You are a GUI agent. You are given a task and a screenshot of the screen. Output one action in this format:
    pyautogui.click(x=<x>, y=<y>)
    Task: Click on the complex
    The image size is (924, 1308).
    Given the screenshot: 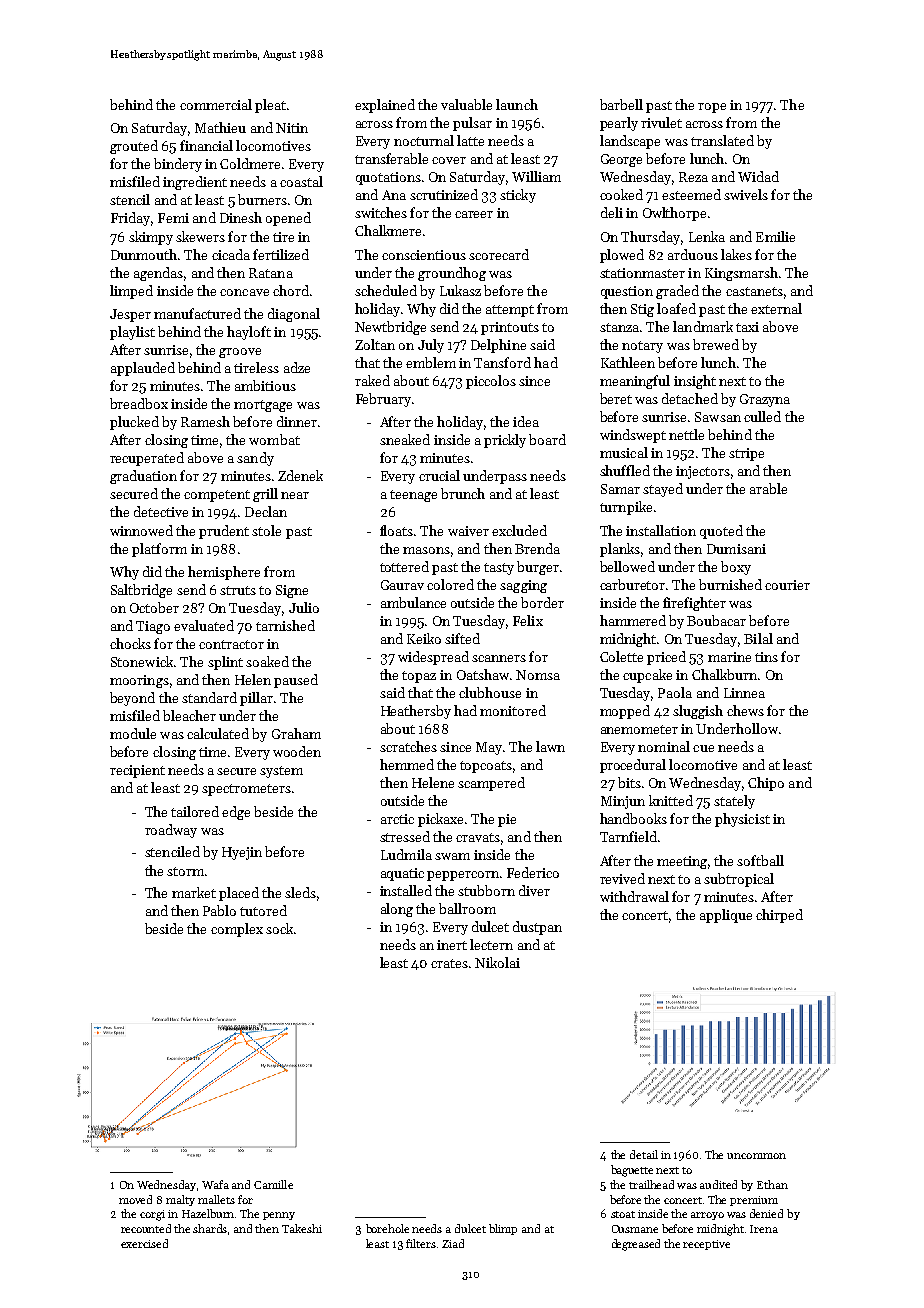 What is the action you would take?
    pyautogui.click(x=237, y=930)
